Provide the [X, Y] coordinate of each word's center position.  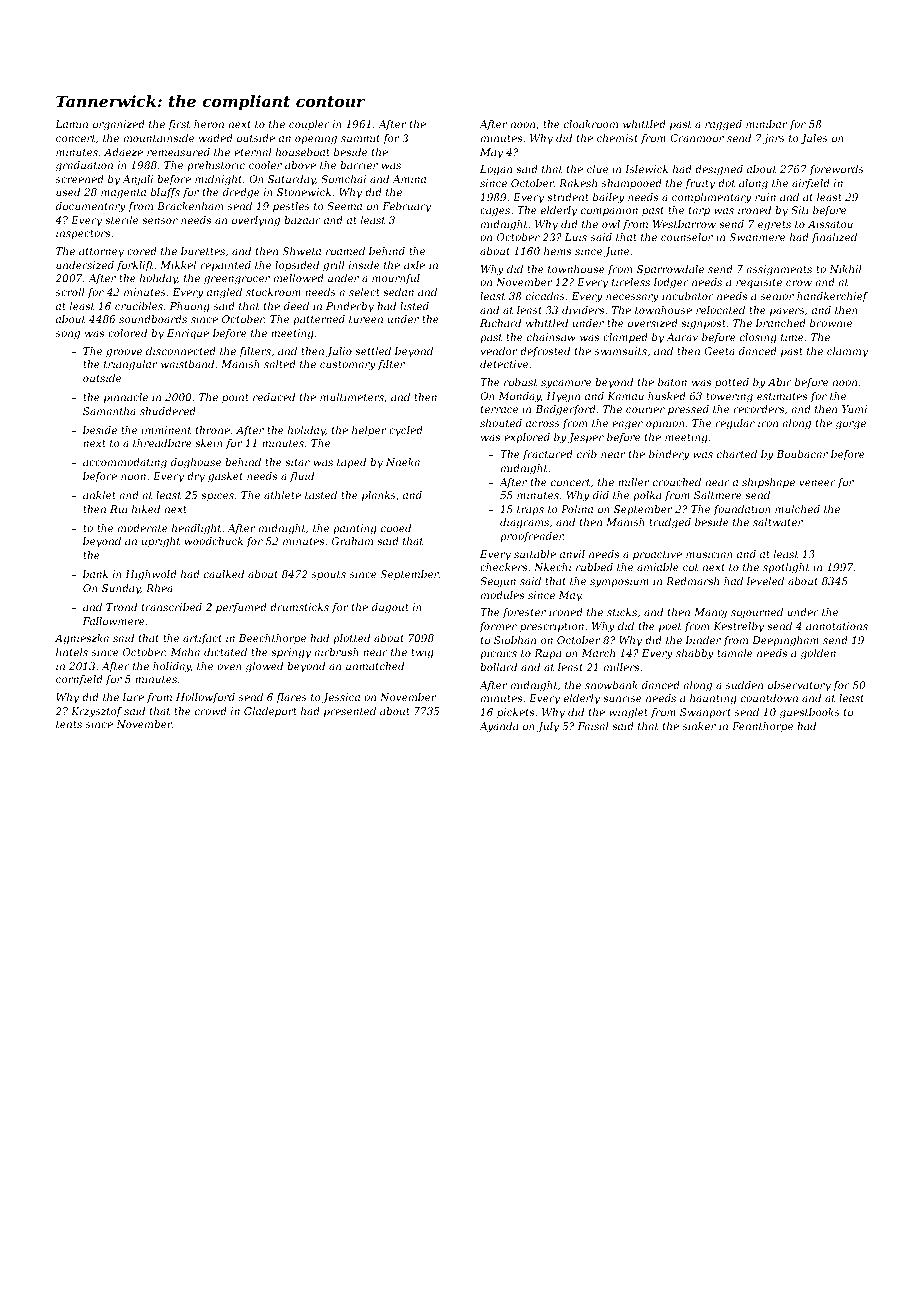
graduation [84, 166]
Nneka [403, 462]
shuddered [168, 411]
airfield [811, 184]
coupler [309, 125]
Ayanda [498, 727]
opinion [665, 424]
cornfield [79, 680]
